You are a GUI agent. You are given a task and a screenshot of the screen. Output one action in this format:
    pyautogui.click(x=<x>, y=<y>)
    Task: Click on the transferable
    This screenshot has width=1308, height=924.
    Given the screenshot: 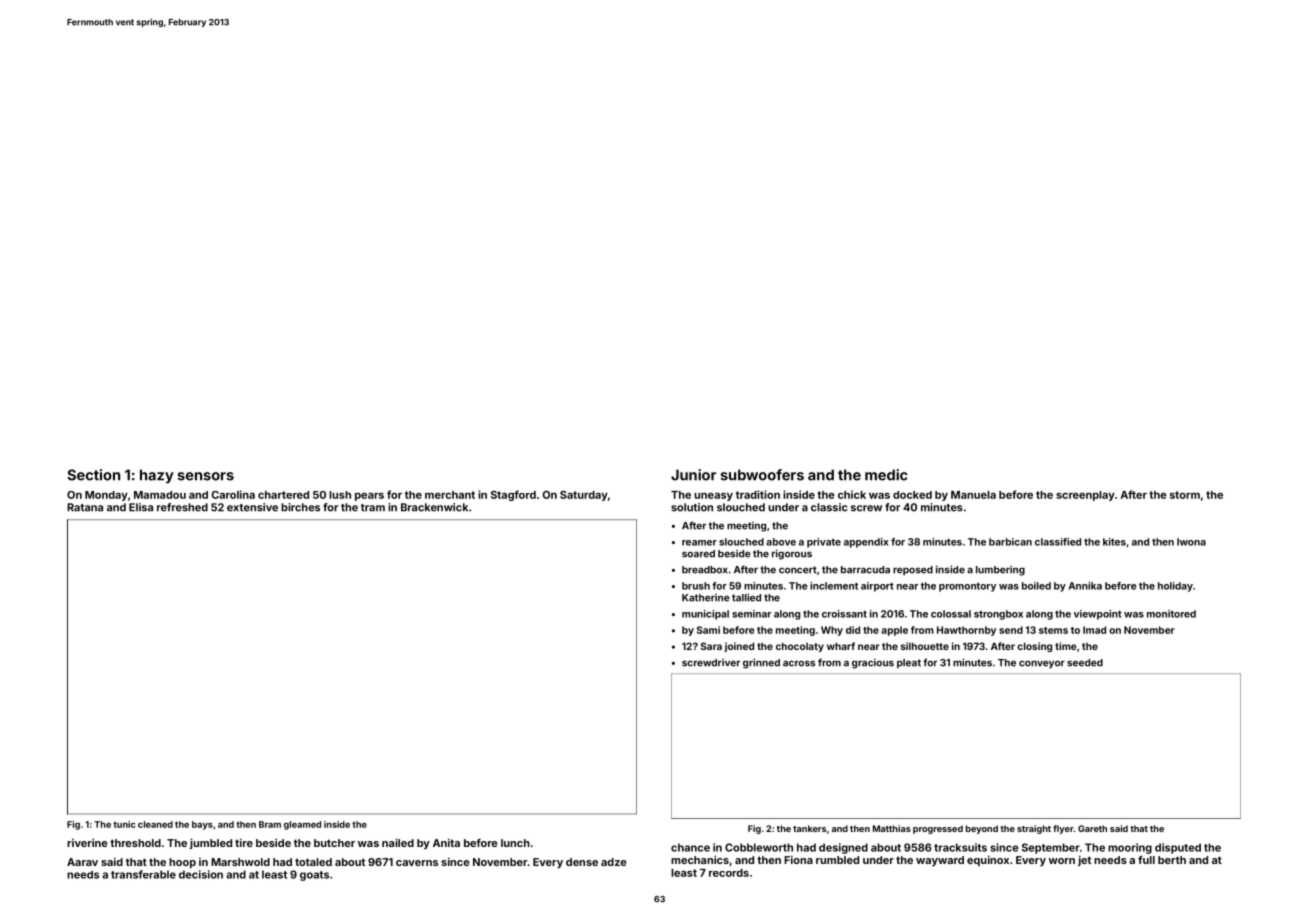 What is the action you would take?
    pyautogui.click(x=143, y=874)
